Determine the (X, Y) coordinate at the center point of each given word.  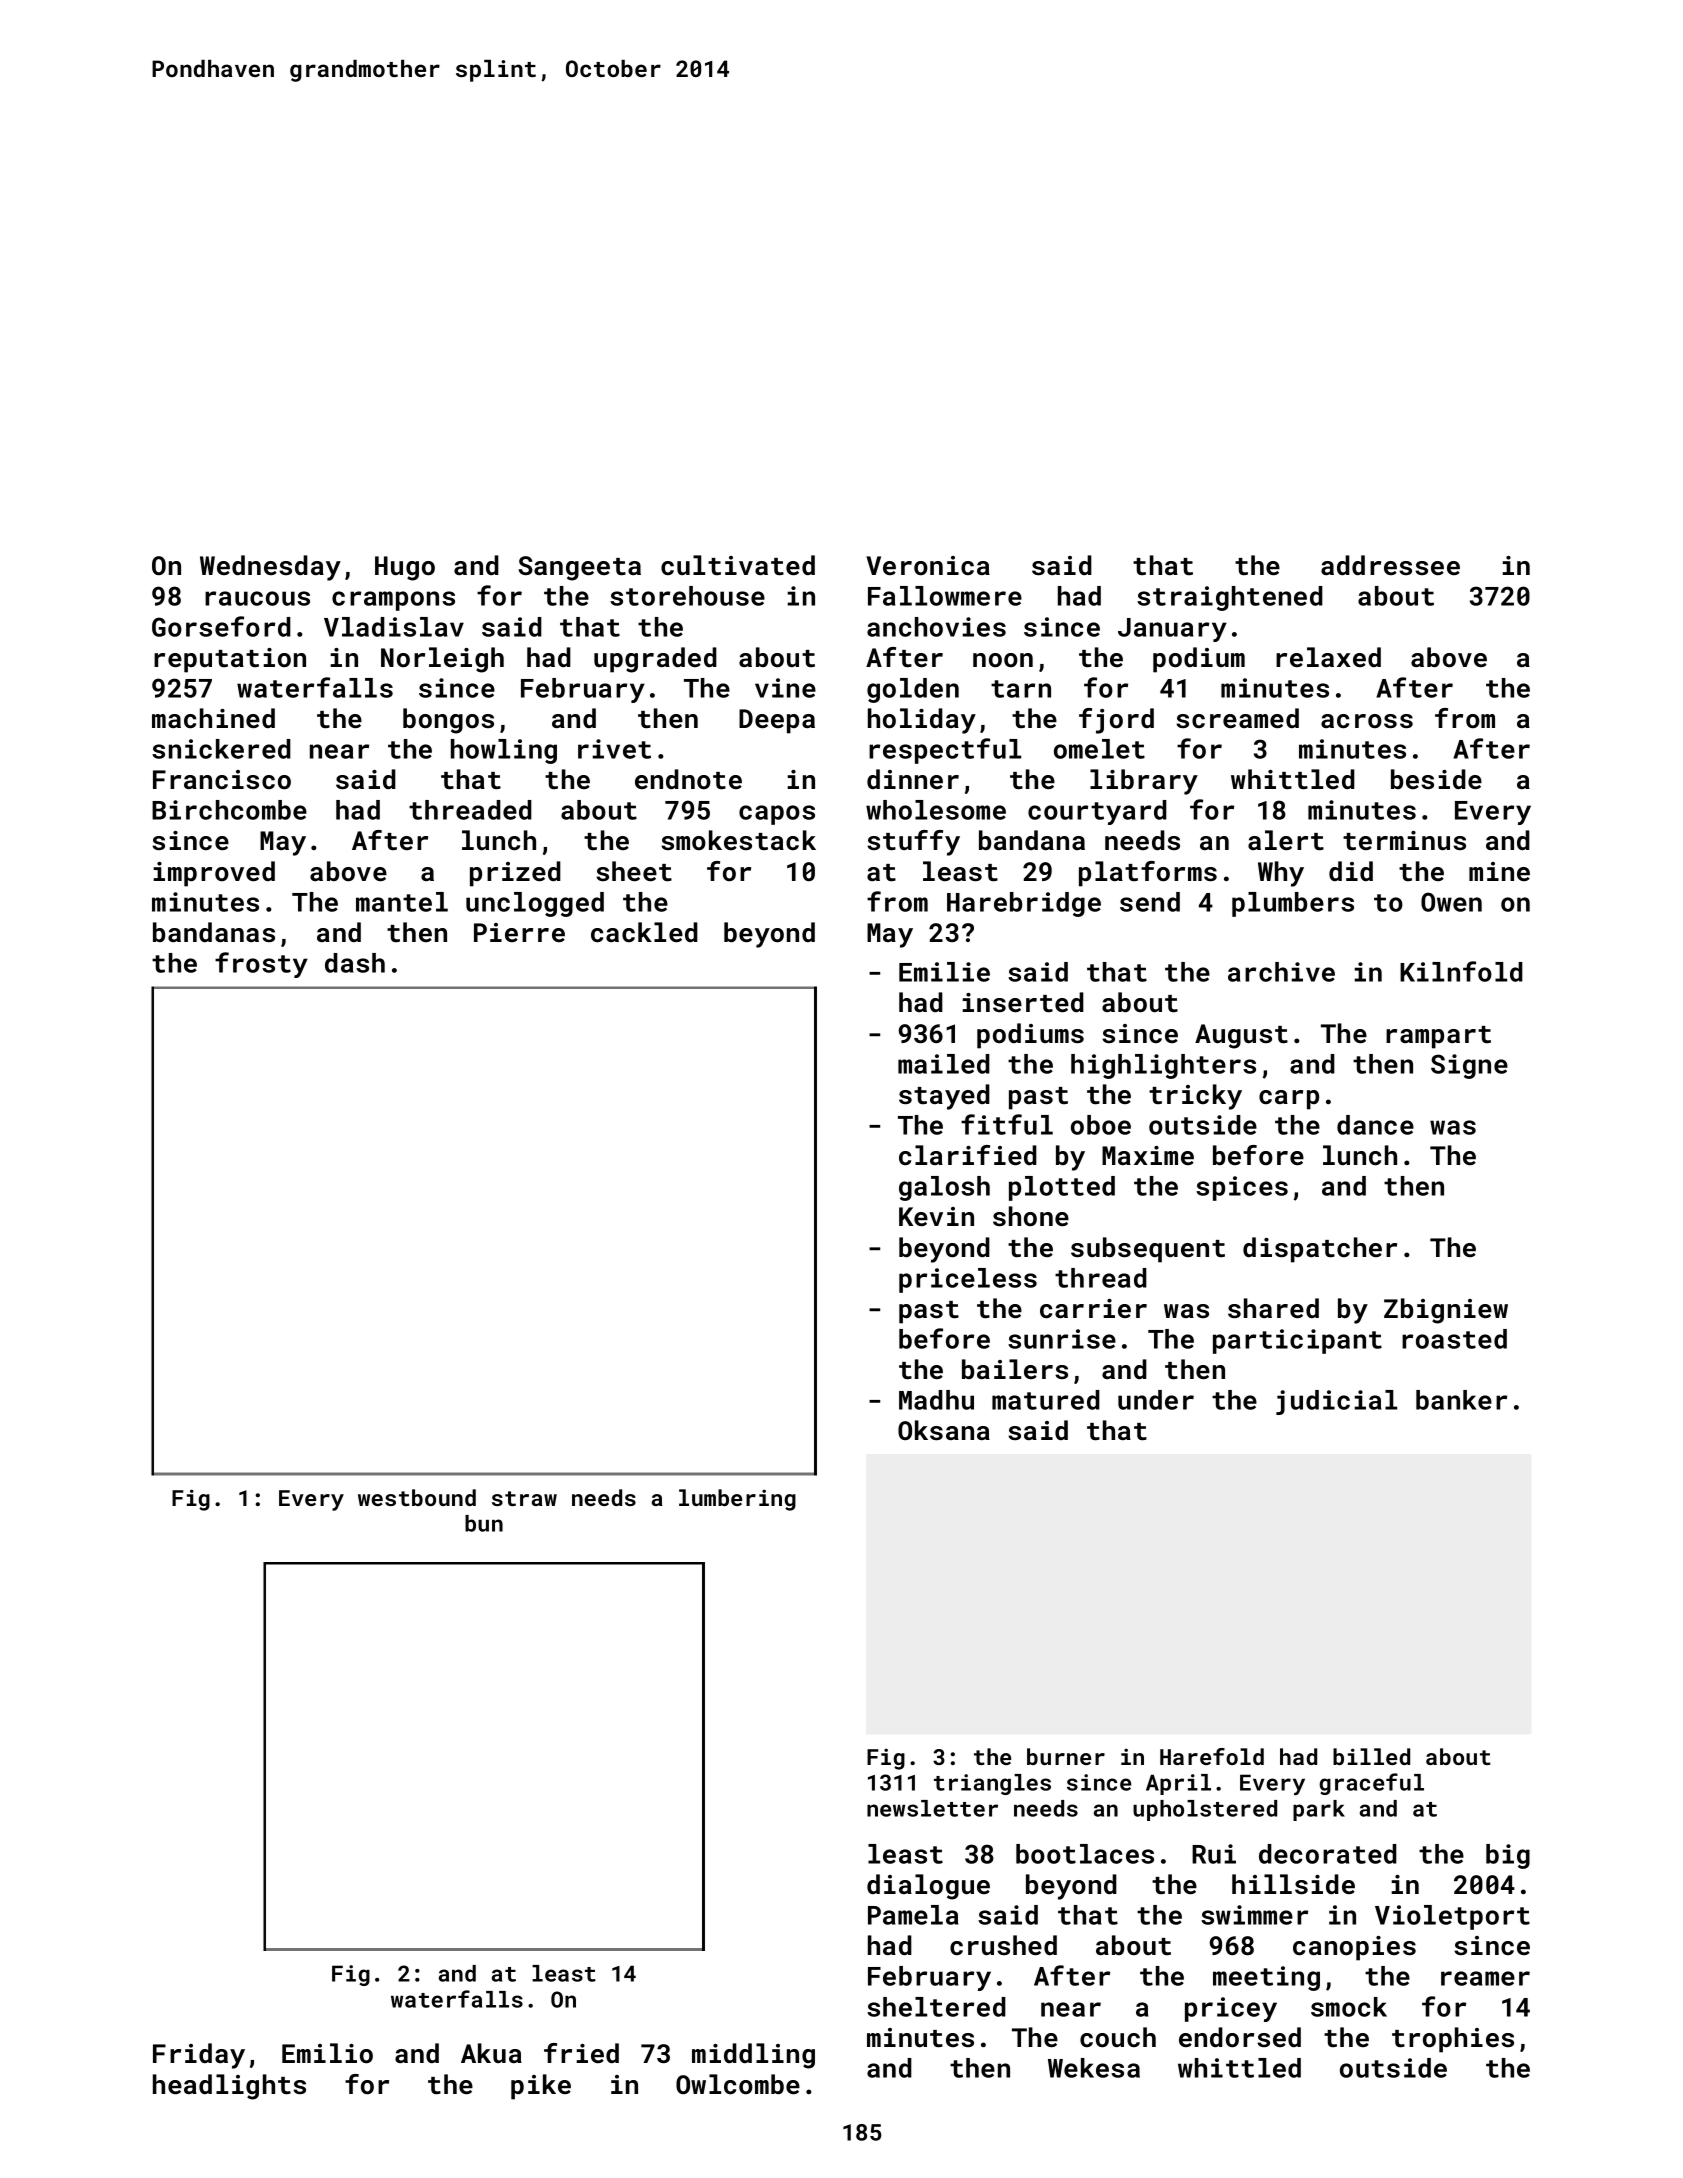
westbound (417, 1497)
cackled (644, 932)
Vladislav (394, 627)
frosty (261, 965)
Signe (1469, 1066)
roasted (1454, 1339)
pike (541, 2087)
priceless (968, 1280)
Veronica (928, 566)
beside (1436, 779)
